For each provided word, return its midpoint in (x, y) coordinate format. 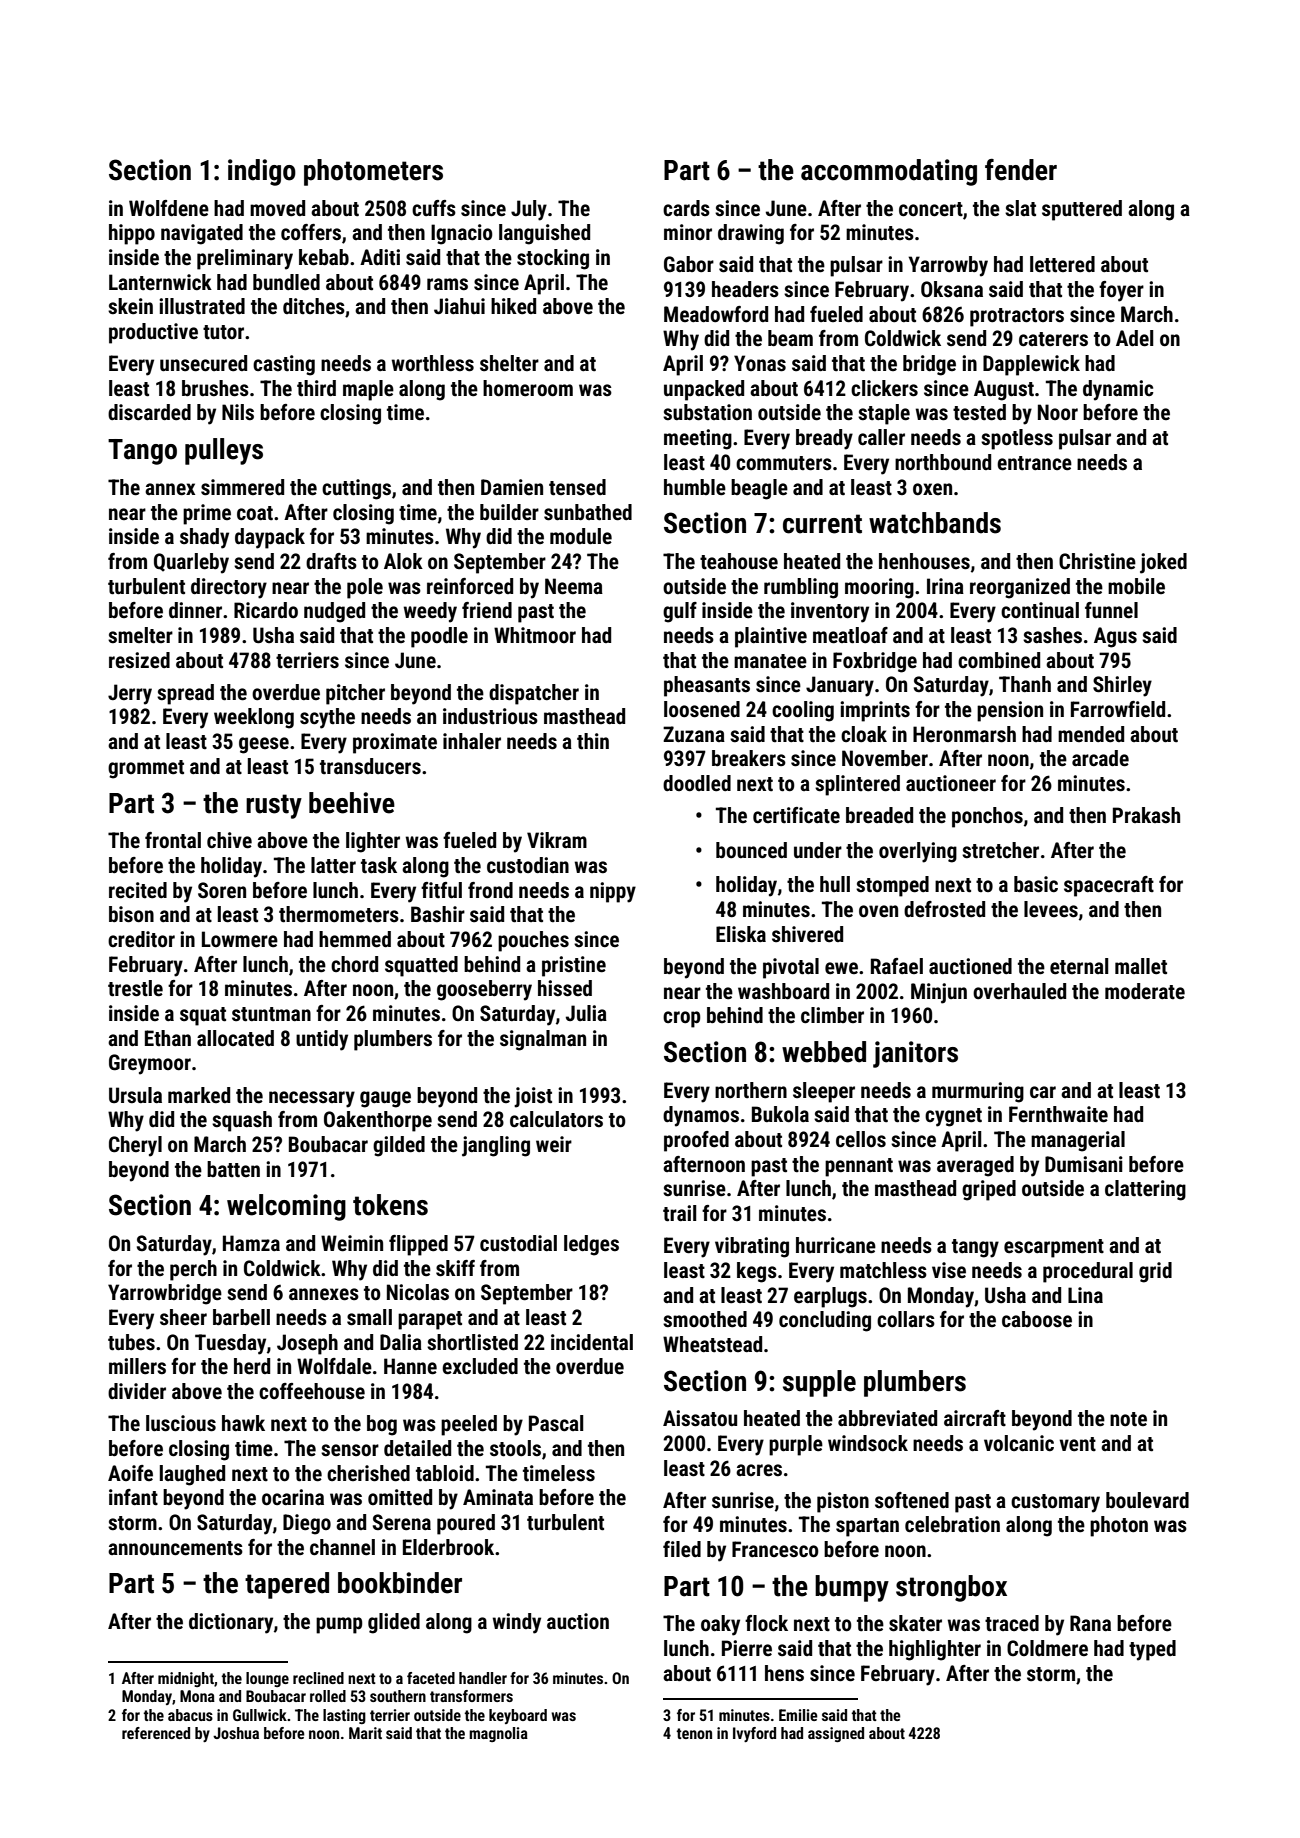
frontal (173, 840)
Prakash (1146, 815)
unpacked (704, 390)
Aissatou (700, 1418)
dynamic (1118, 390)
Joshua (236, 1733)
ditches (314, 306)
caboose (1037, 1319)
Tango (142, 452)
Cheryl (135, 1146)
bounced (751, 850)
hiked (513, 306)
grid (1155, 1272)
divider (137, 1391)
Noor (1058, 412)
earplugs (830, 1297)
